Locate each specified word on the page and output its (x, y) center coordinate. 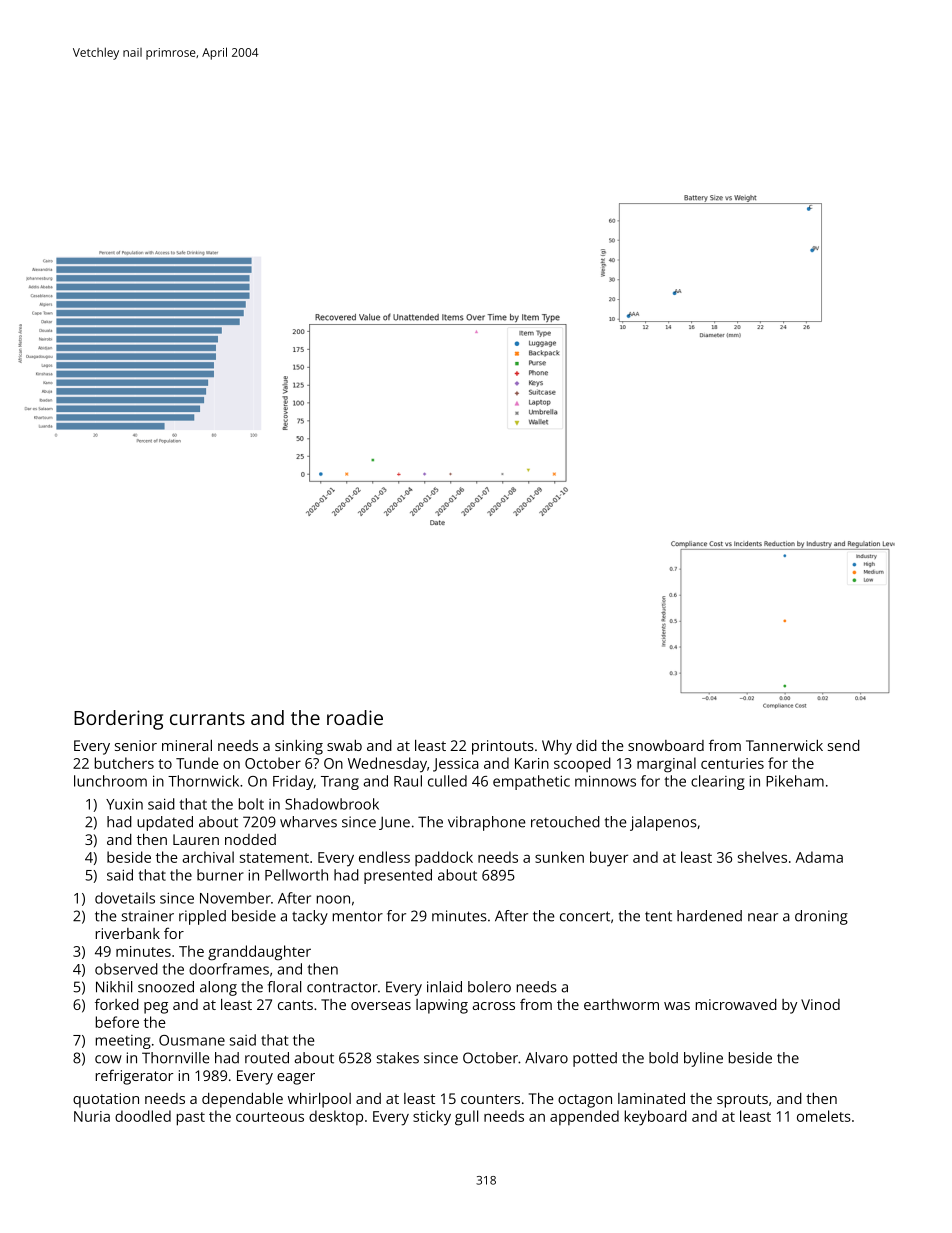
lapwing (442, 1006)
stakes (398, 1058)
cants (295, 1005)
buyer (609, 859)
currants (207, 718)
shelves (762, 857)
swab (344, 745)
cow (108, 1059)
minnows (605, 781)
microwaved (736, 1004)
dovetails (125, 898)
